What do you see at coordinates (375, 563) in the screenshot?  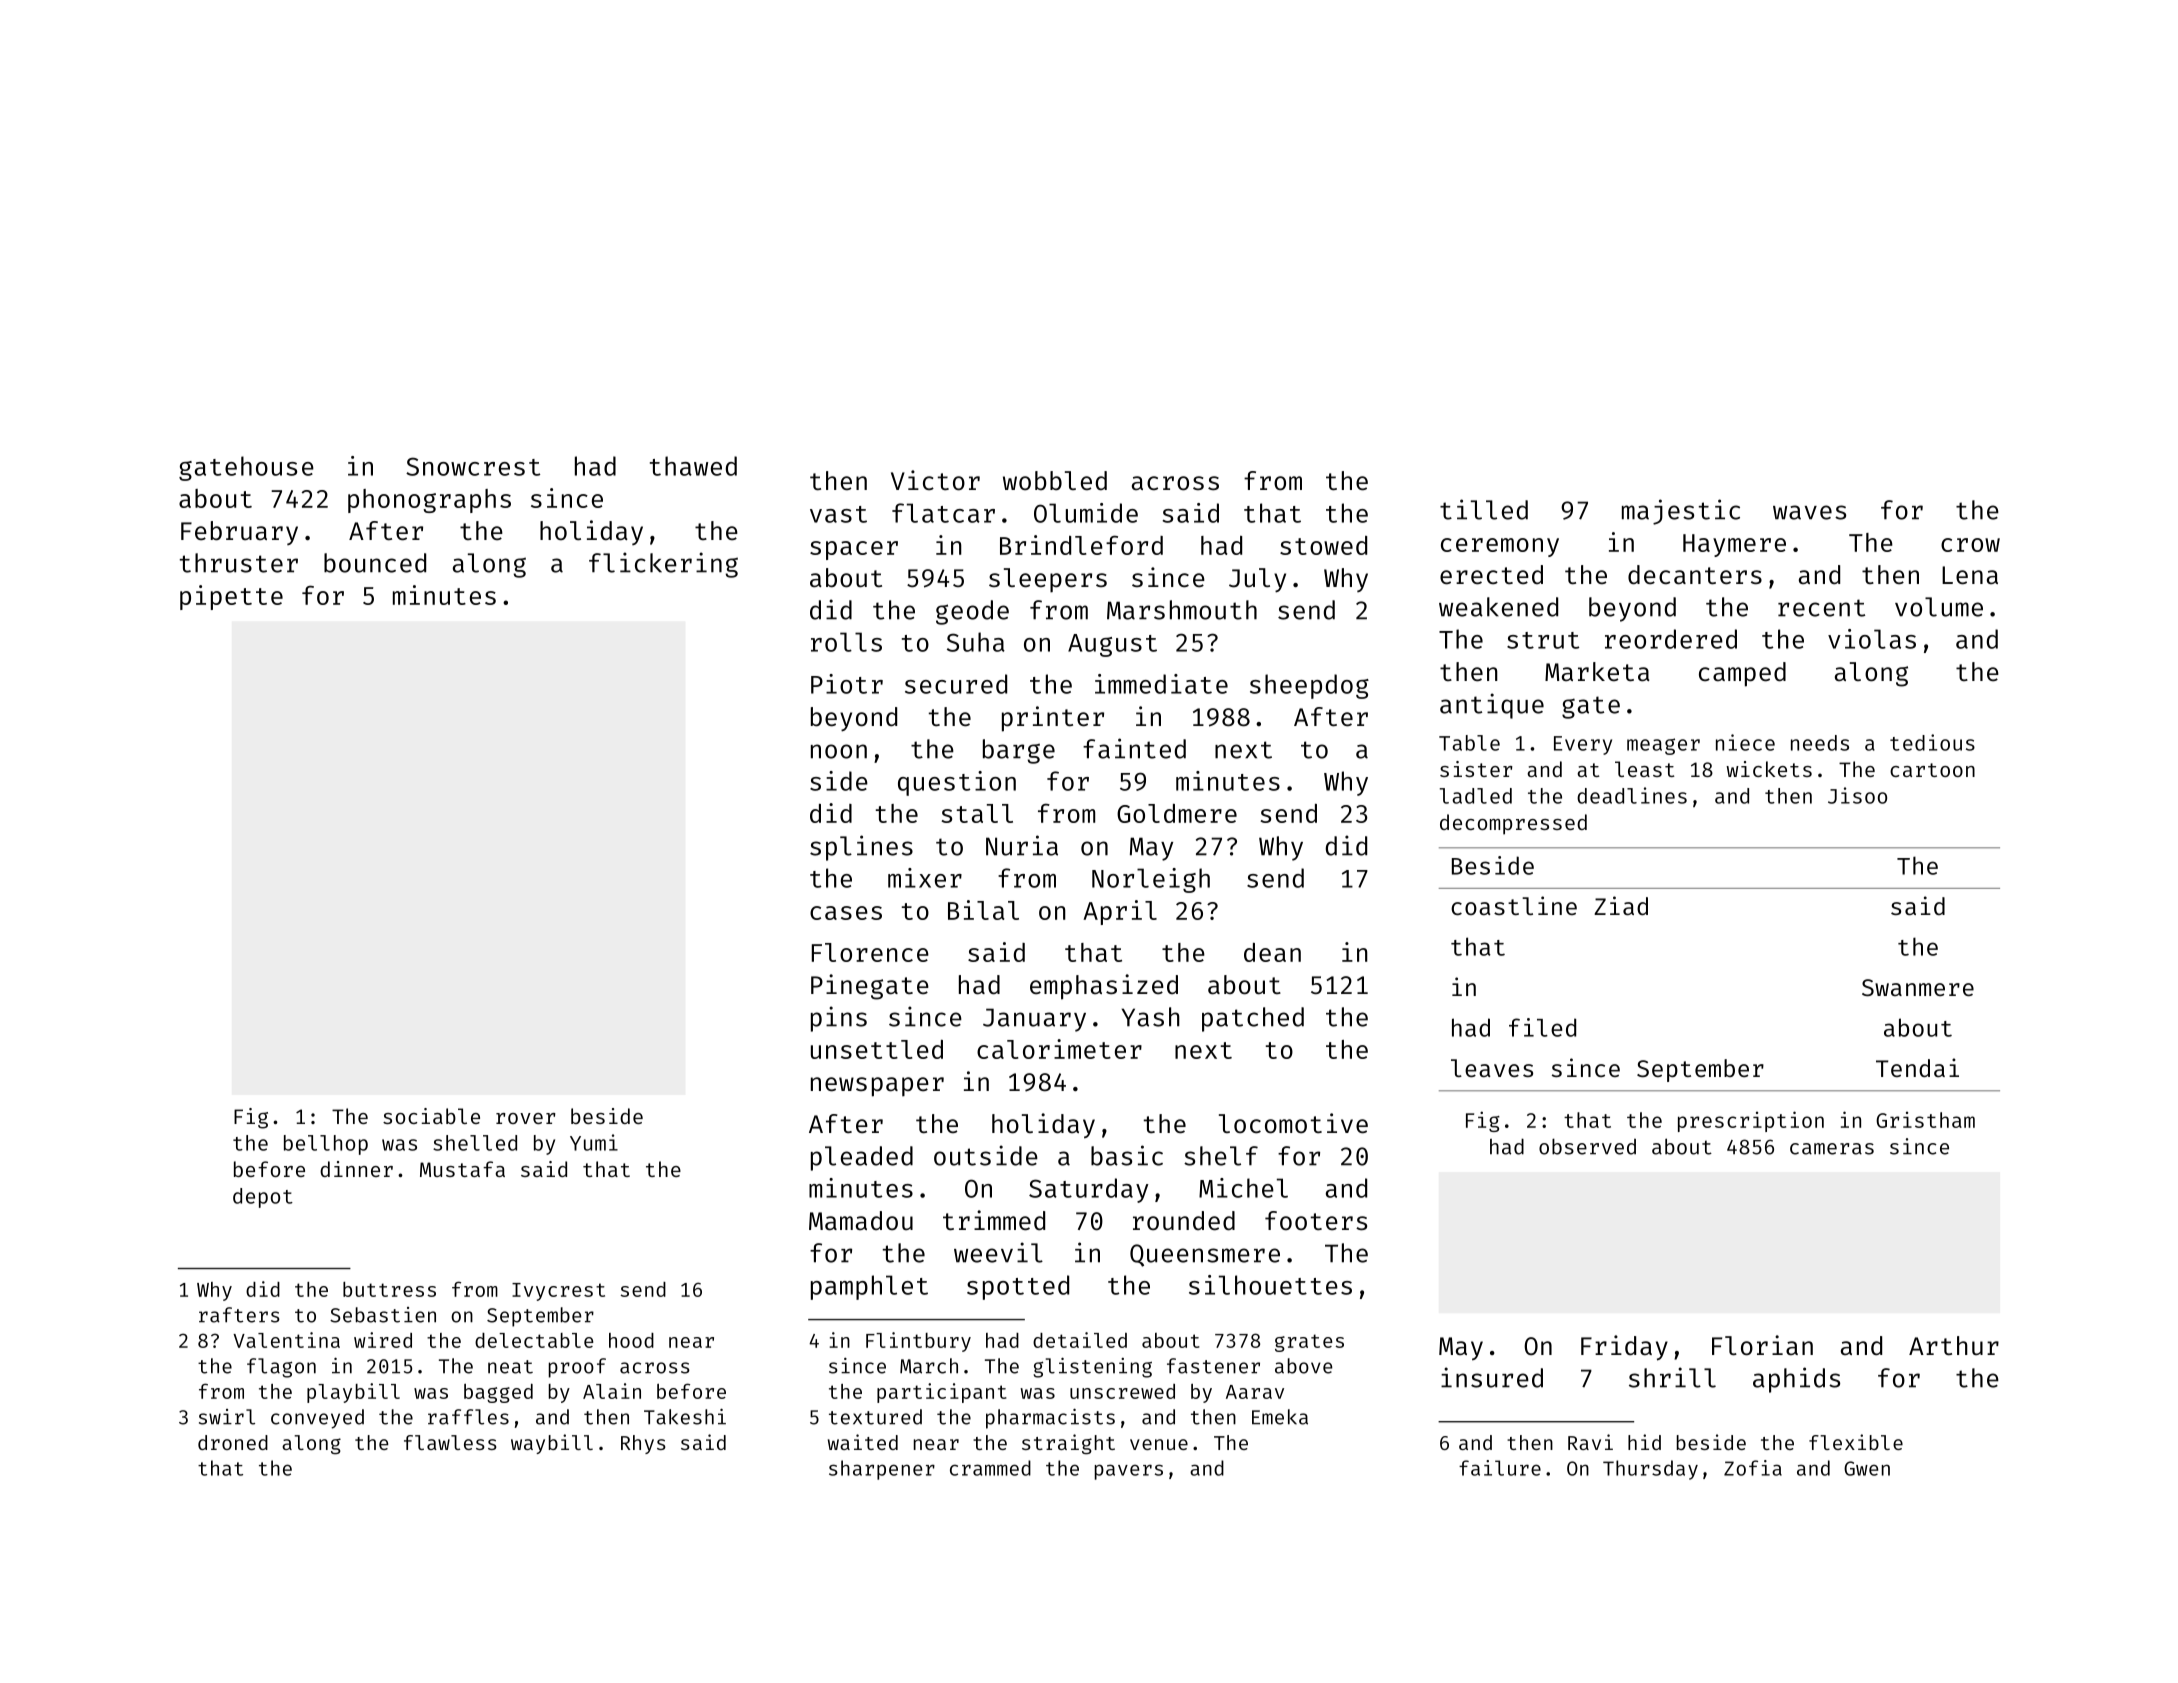 I see `bounced` at bounding box center [375, 563].
